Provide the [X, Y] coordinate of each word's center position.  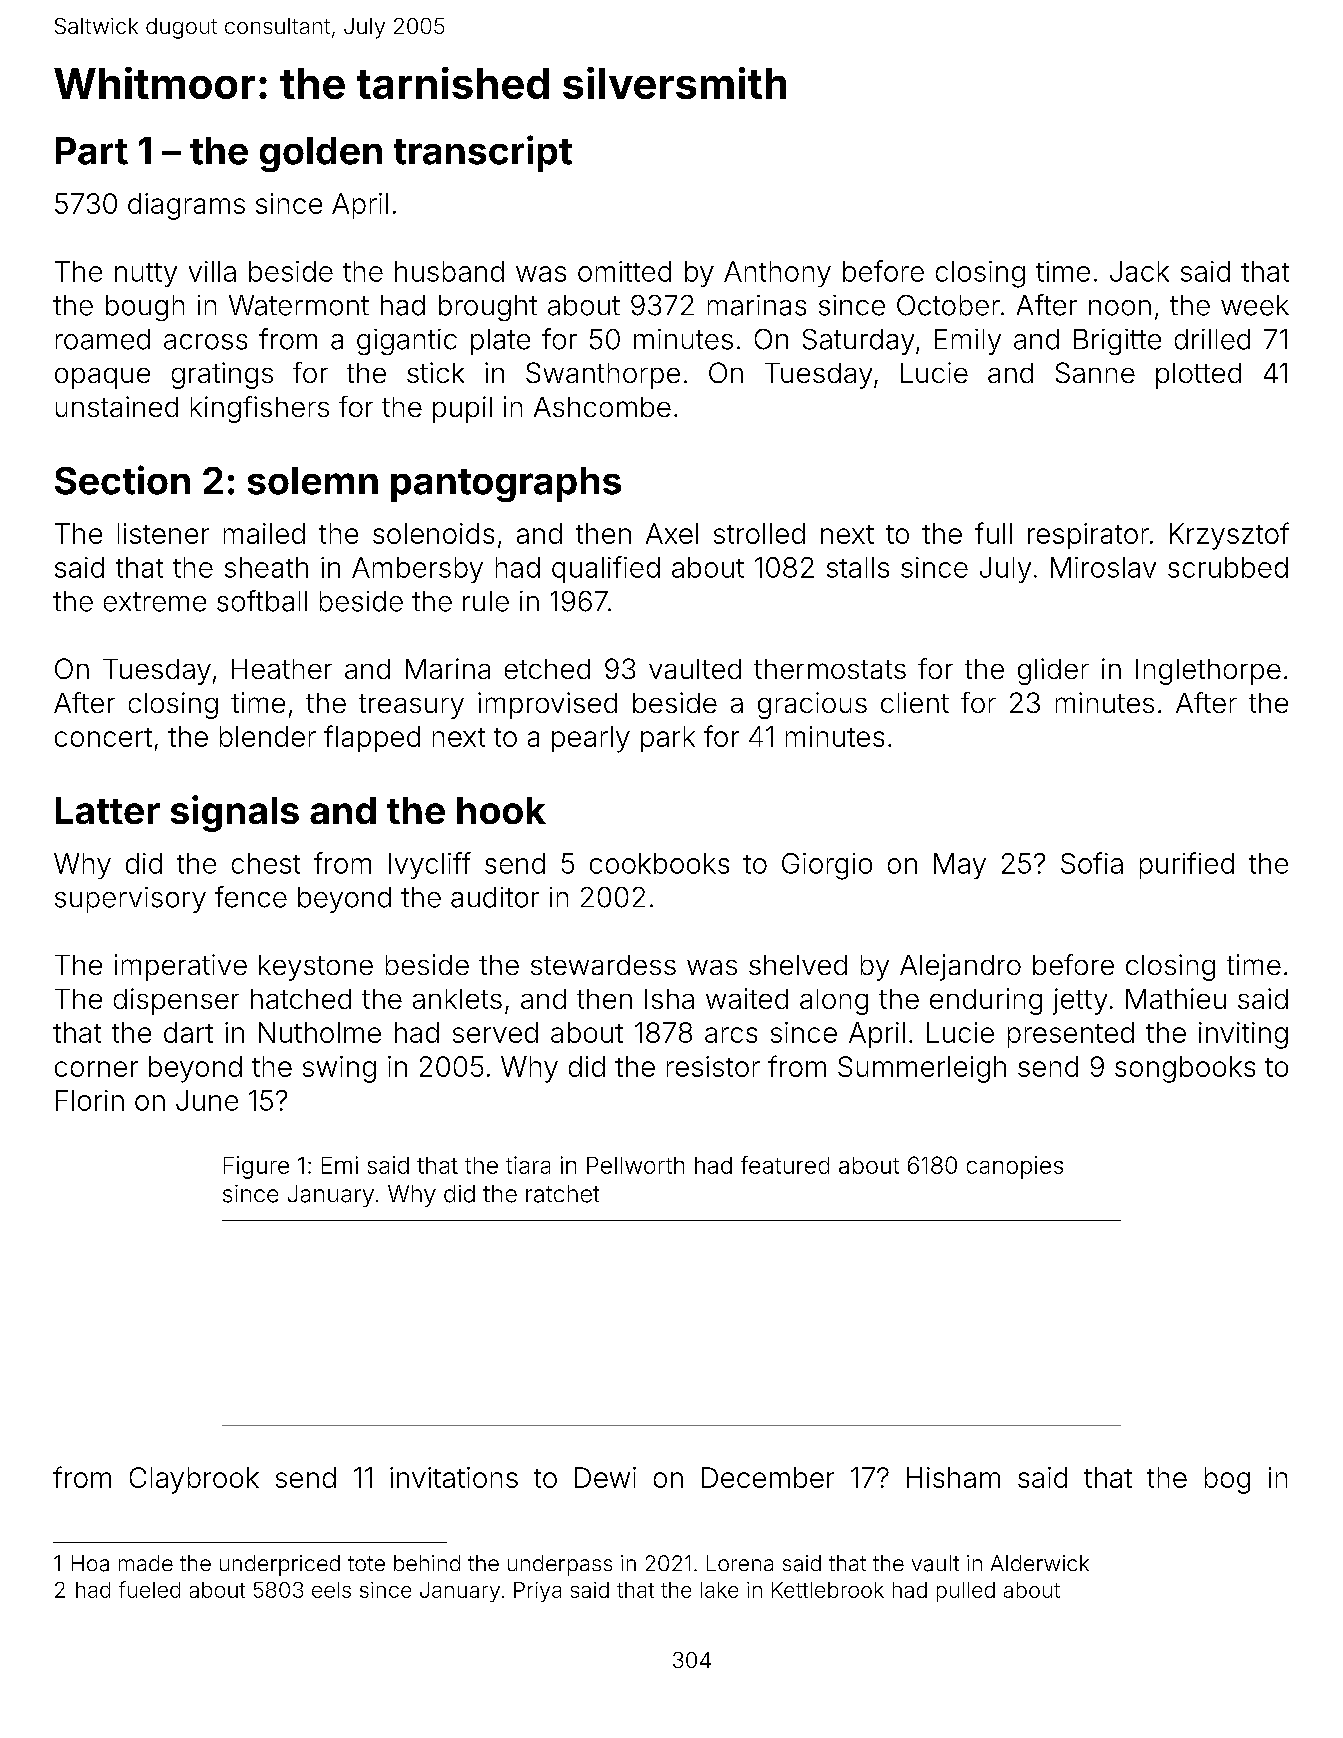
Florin [90, 1100]
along [834, 1002]
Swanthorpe [603, 375]
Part [92, 151]
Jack [1139, 271]
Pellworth [635, 1165]
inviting [1243, 1035]
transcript [483, 153]
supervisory [130, 900]
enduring [986, 1001]
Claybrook [194, 1480]
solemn [313, 481]
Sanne [1095, 372]
